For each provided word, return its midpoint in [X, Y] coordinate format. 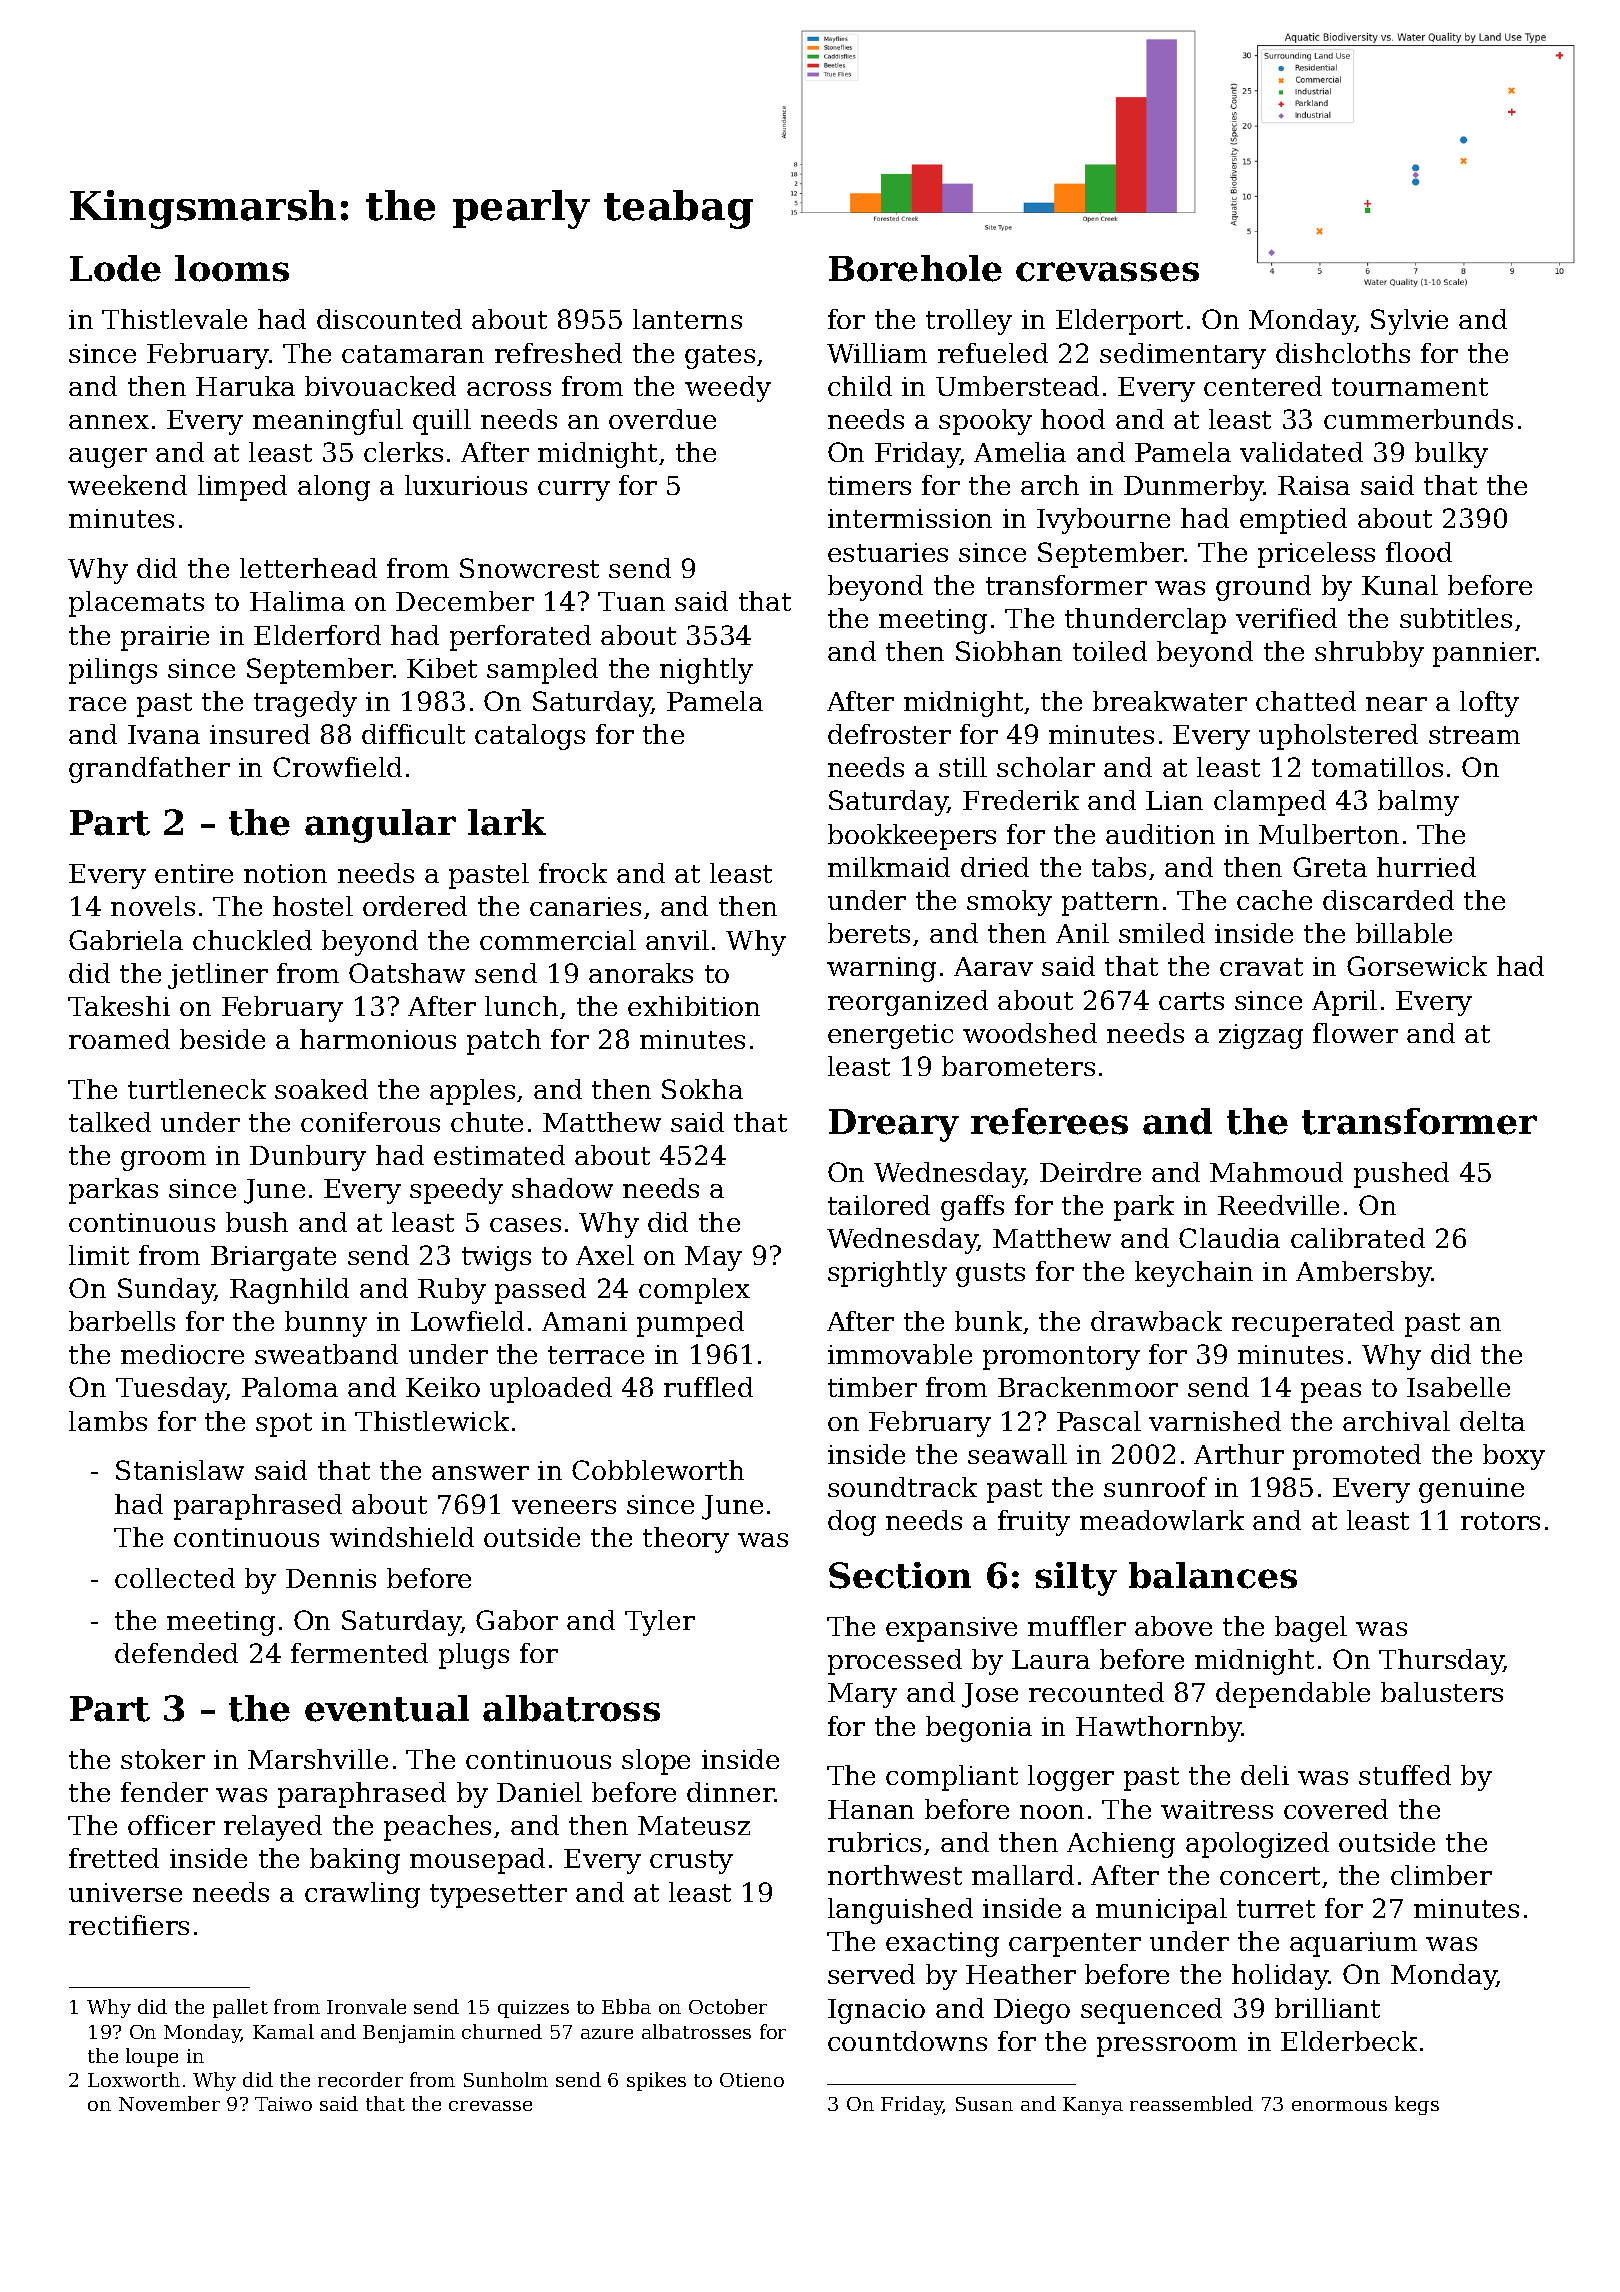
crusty [691, 1862]
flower [1355, 1033]
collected [175, 1578]
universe [125, 1892]
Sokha [702, 1089]
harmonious [378, 1039]
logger [1071, 1778]
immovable [900, 1354]
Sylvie [1409, 322]
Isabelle [1458, 1387]
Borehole [915, 268]
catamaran [413, 354]
